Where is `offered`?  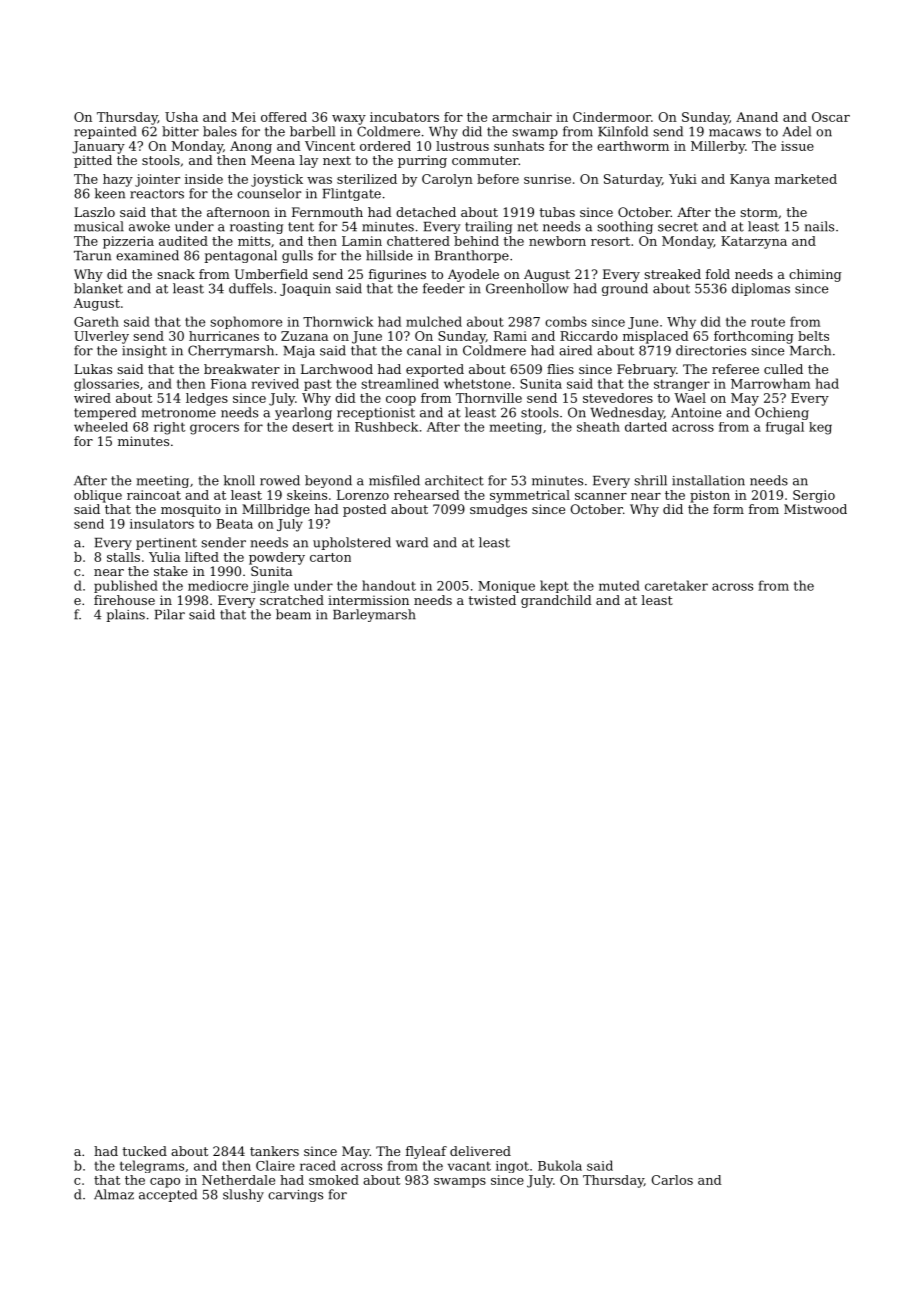
offered is located at coordinates (284, 117).
